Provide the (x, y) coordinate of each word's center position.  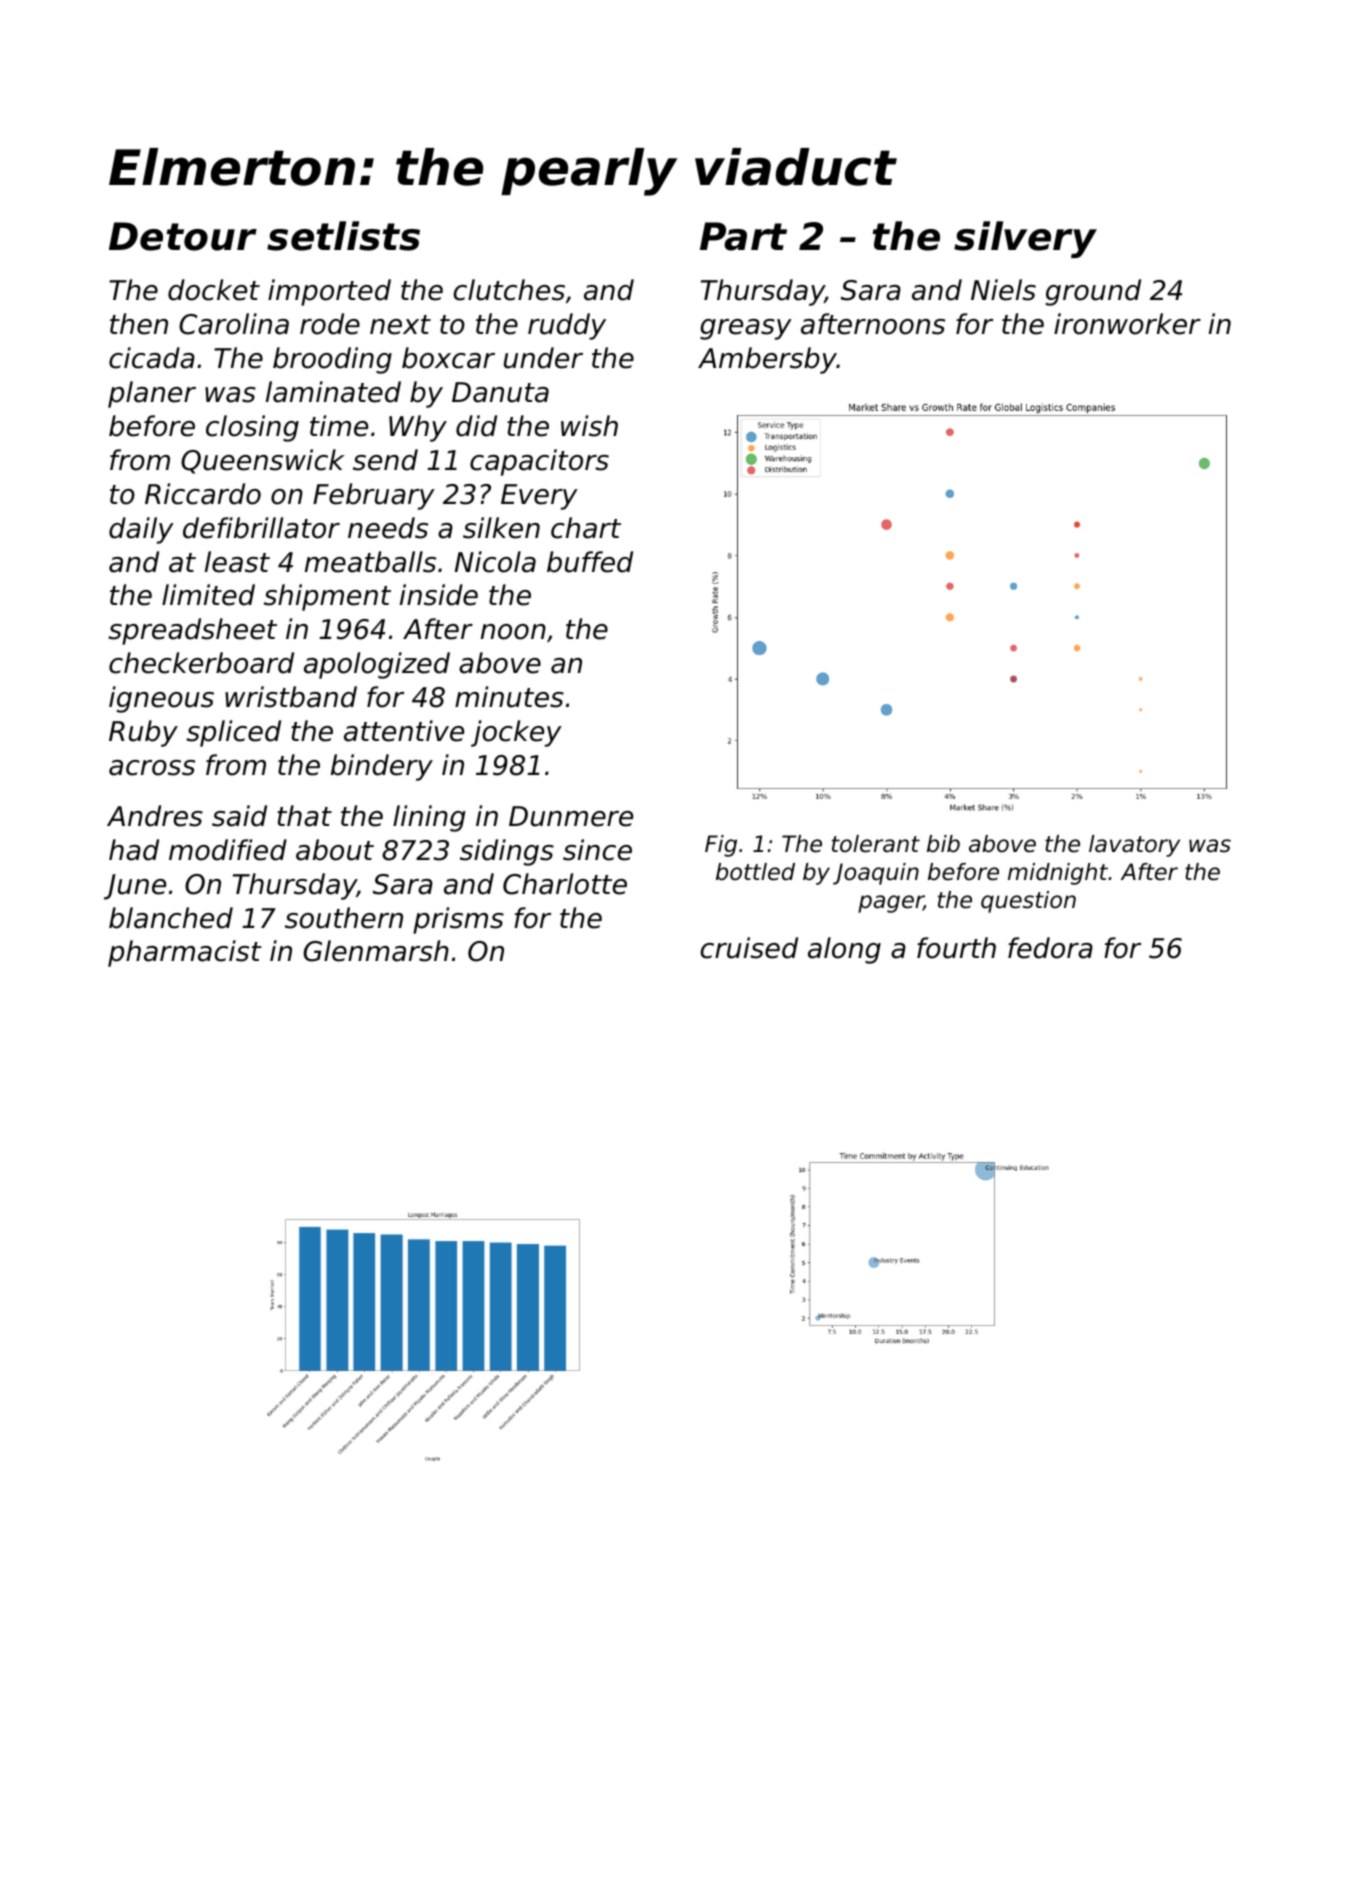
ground (1093, 292)
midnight (1058, 874)
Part (743, 236)
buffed (590, 562)
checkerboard (201, 663)
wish (589, 426)
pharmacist (185, 953)
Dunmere (571, 816)
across (152, 768)
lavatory (1134, 846)
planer (152, 394)
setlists (343, 236)
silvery (1025, 239)
